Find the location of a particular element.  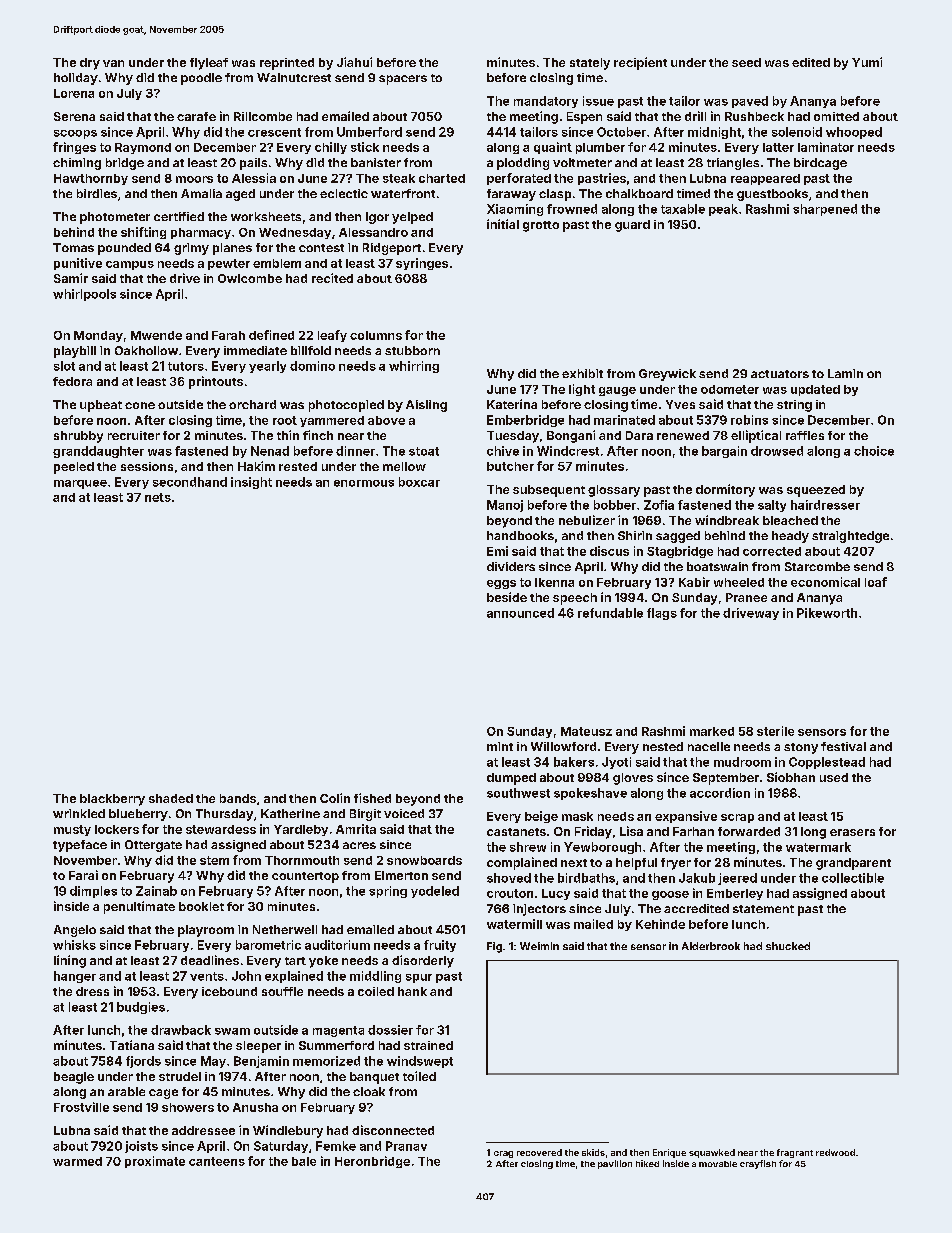

festival is located at coordinates (843, 746).
